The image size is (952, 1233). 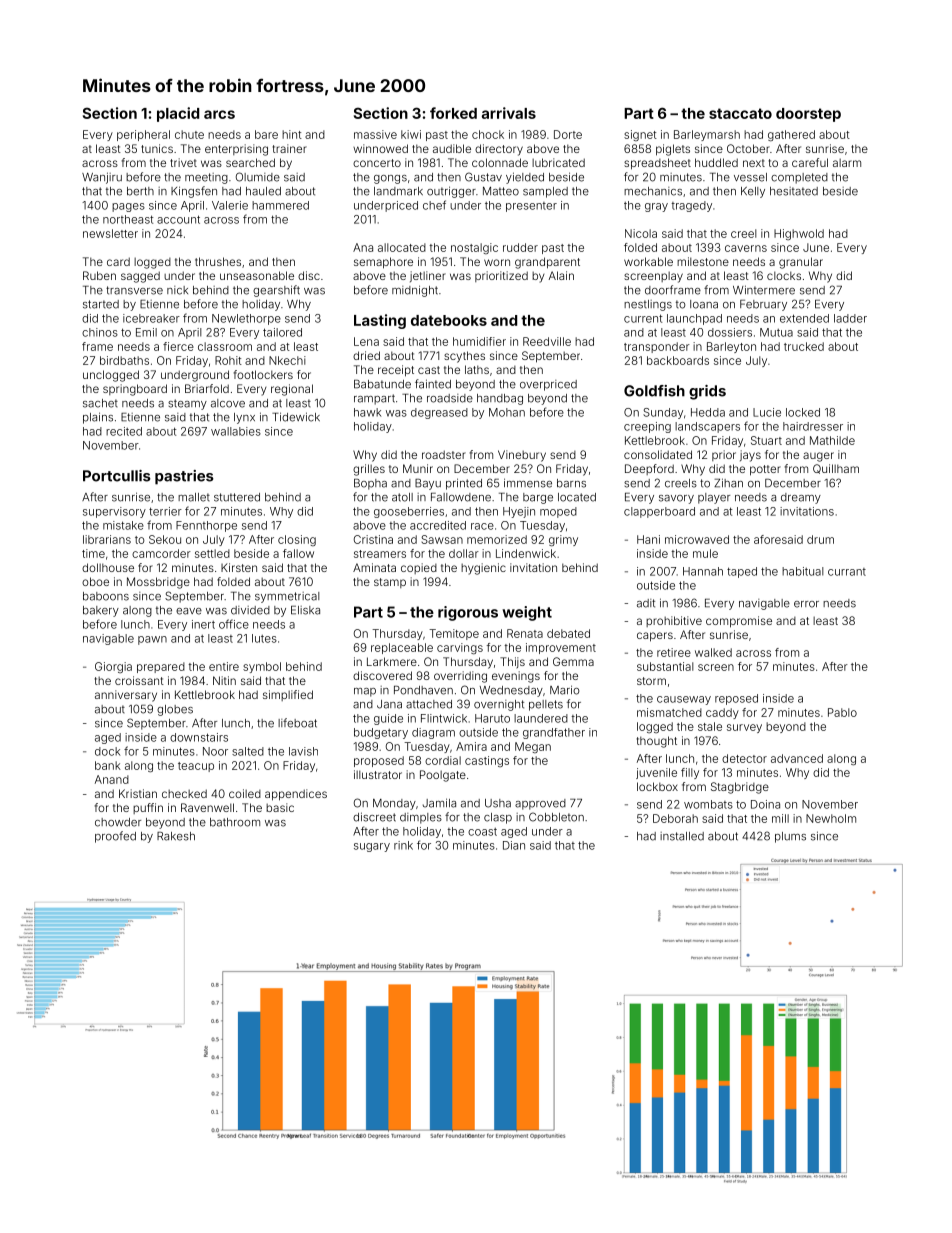 I want to click on error, so click(x=806, y=604).
